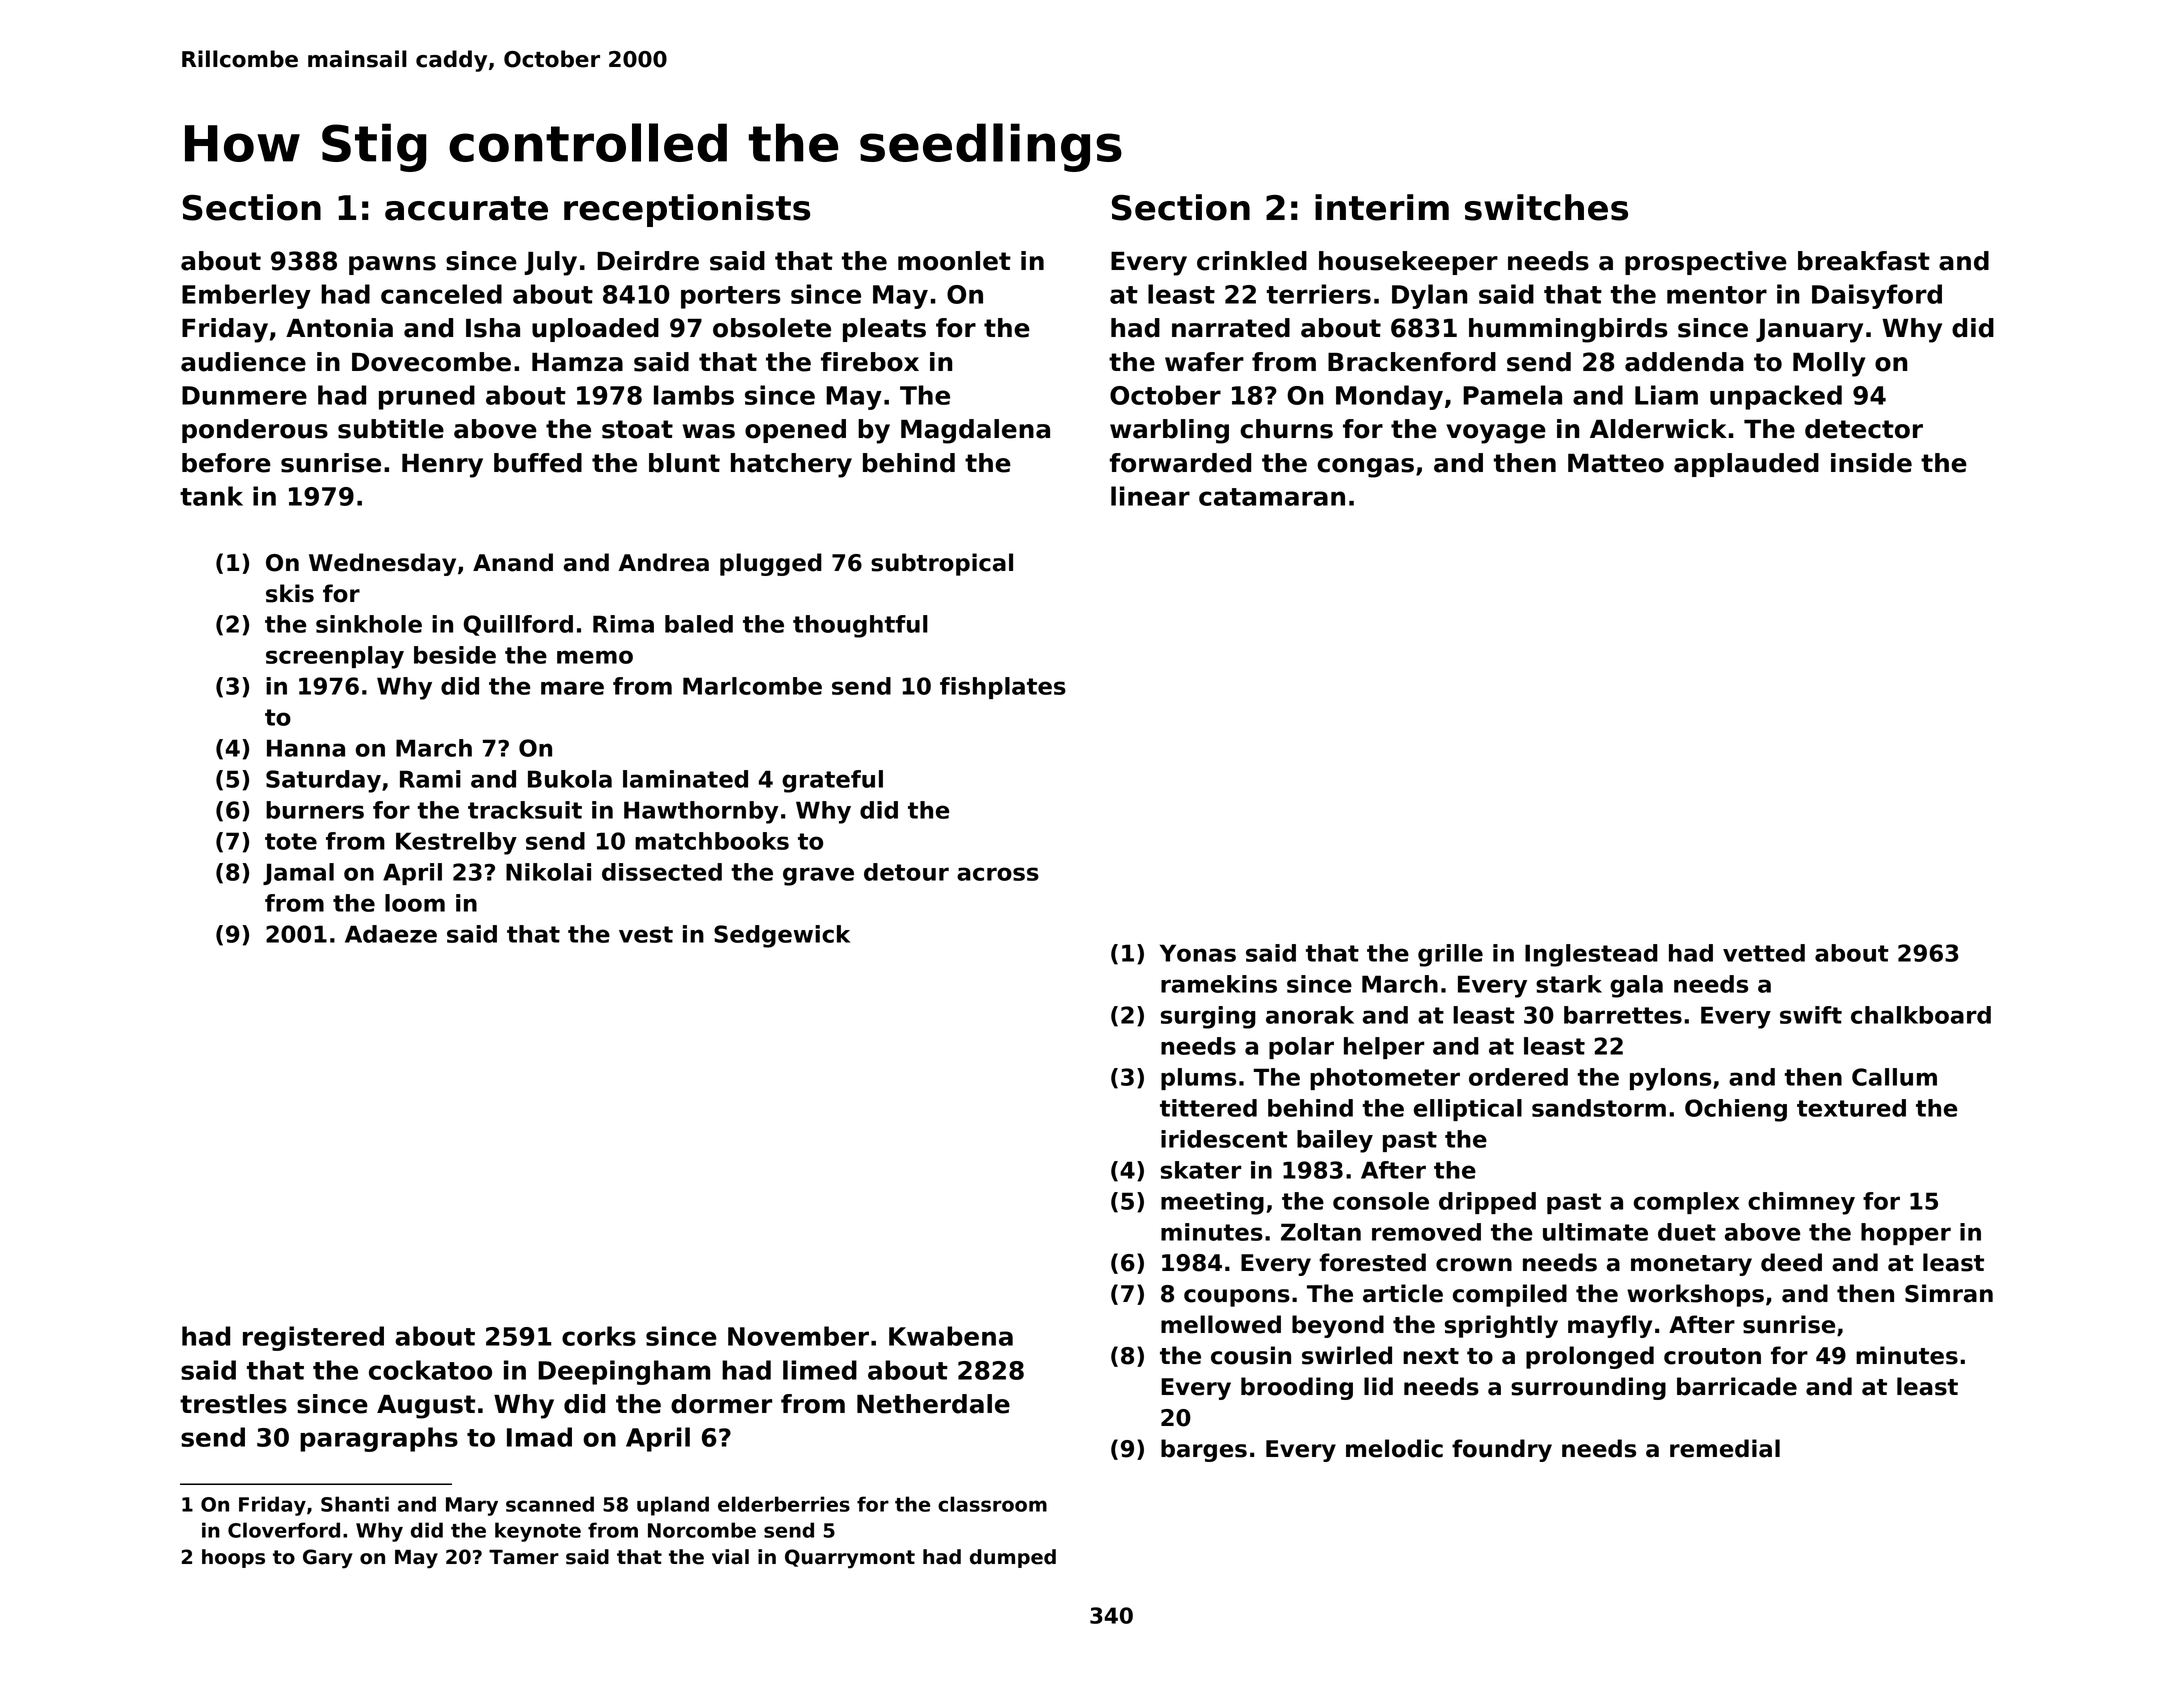 The width and height of the image is (2178, 1683). What do you see at coordinates (391, 934) in the image?
I see `Adaeze` at bounding box center [391, 934].
